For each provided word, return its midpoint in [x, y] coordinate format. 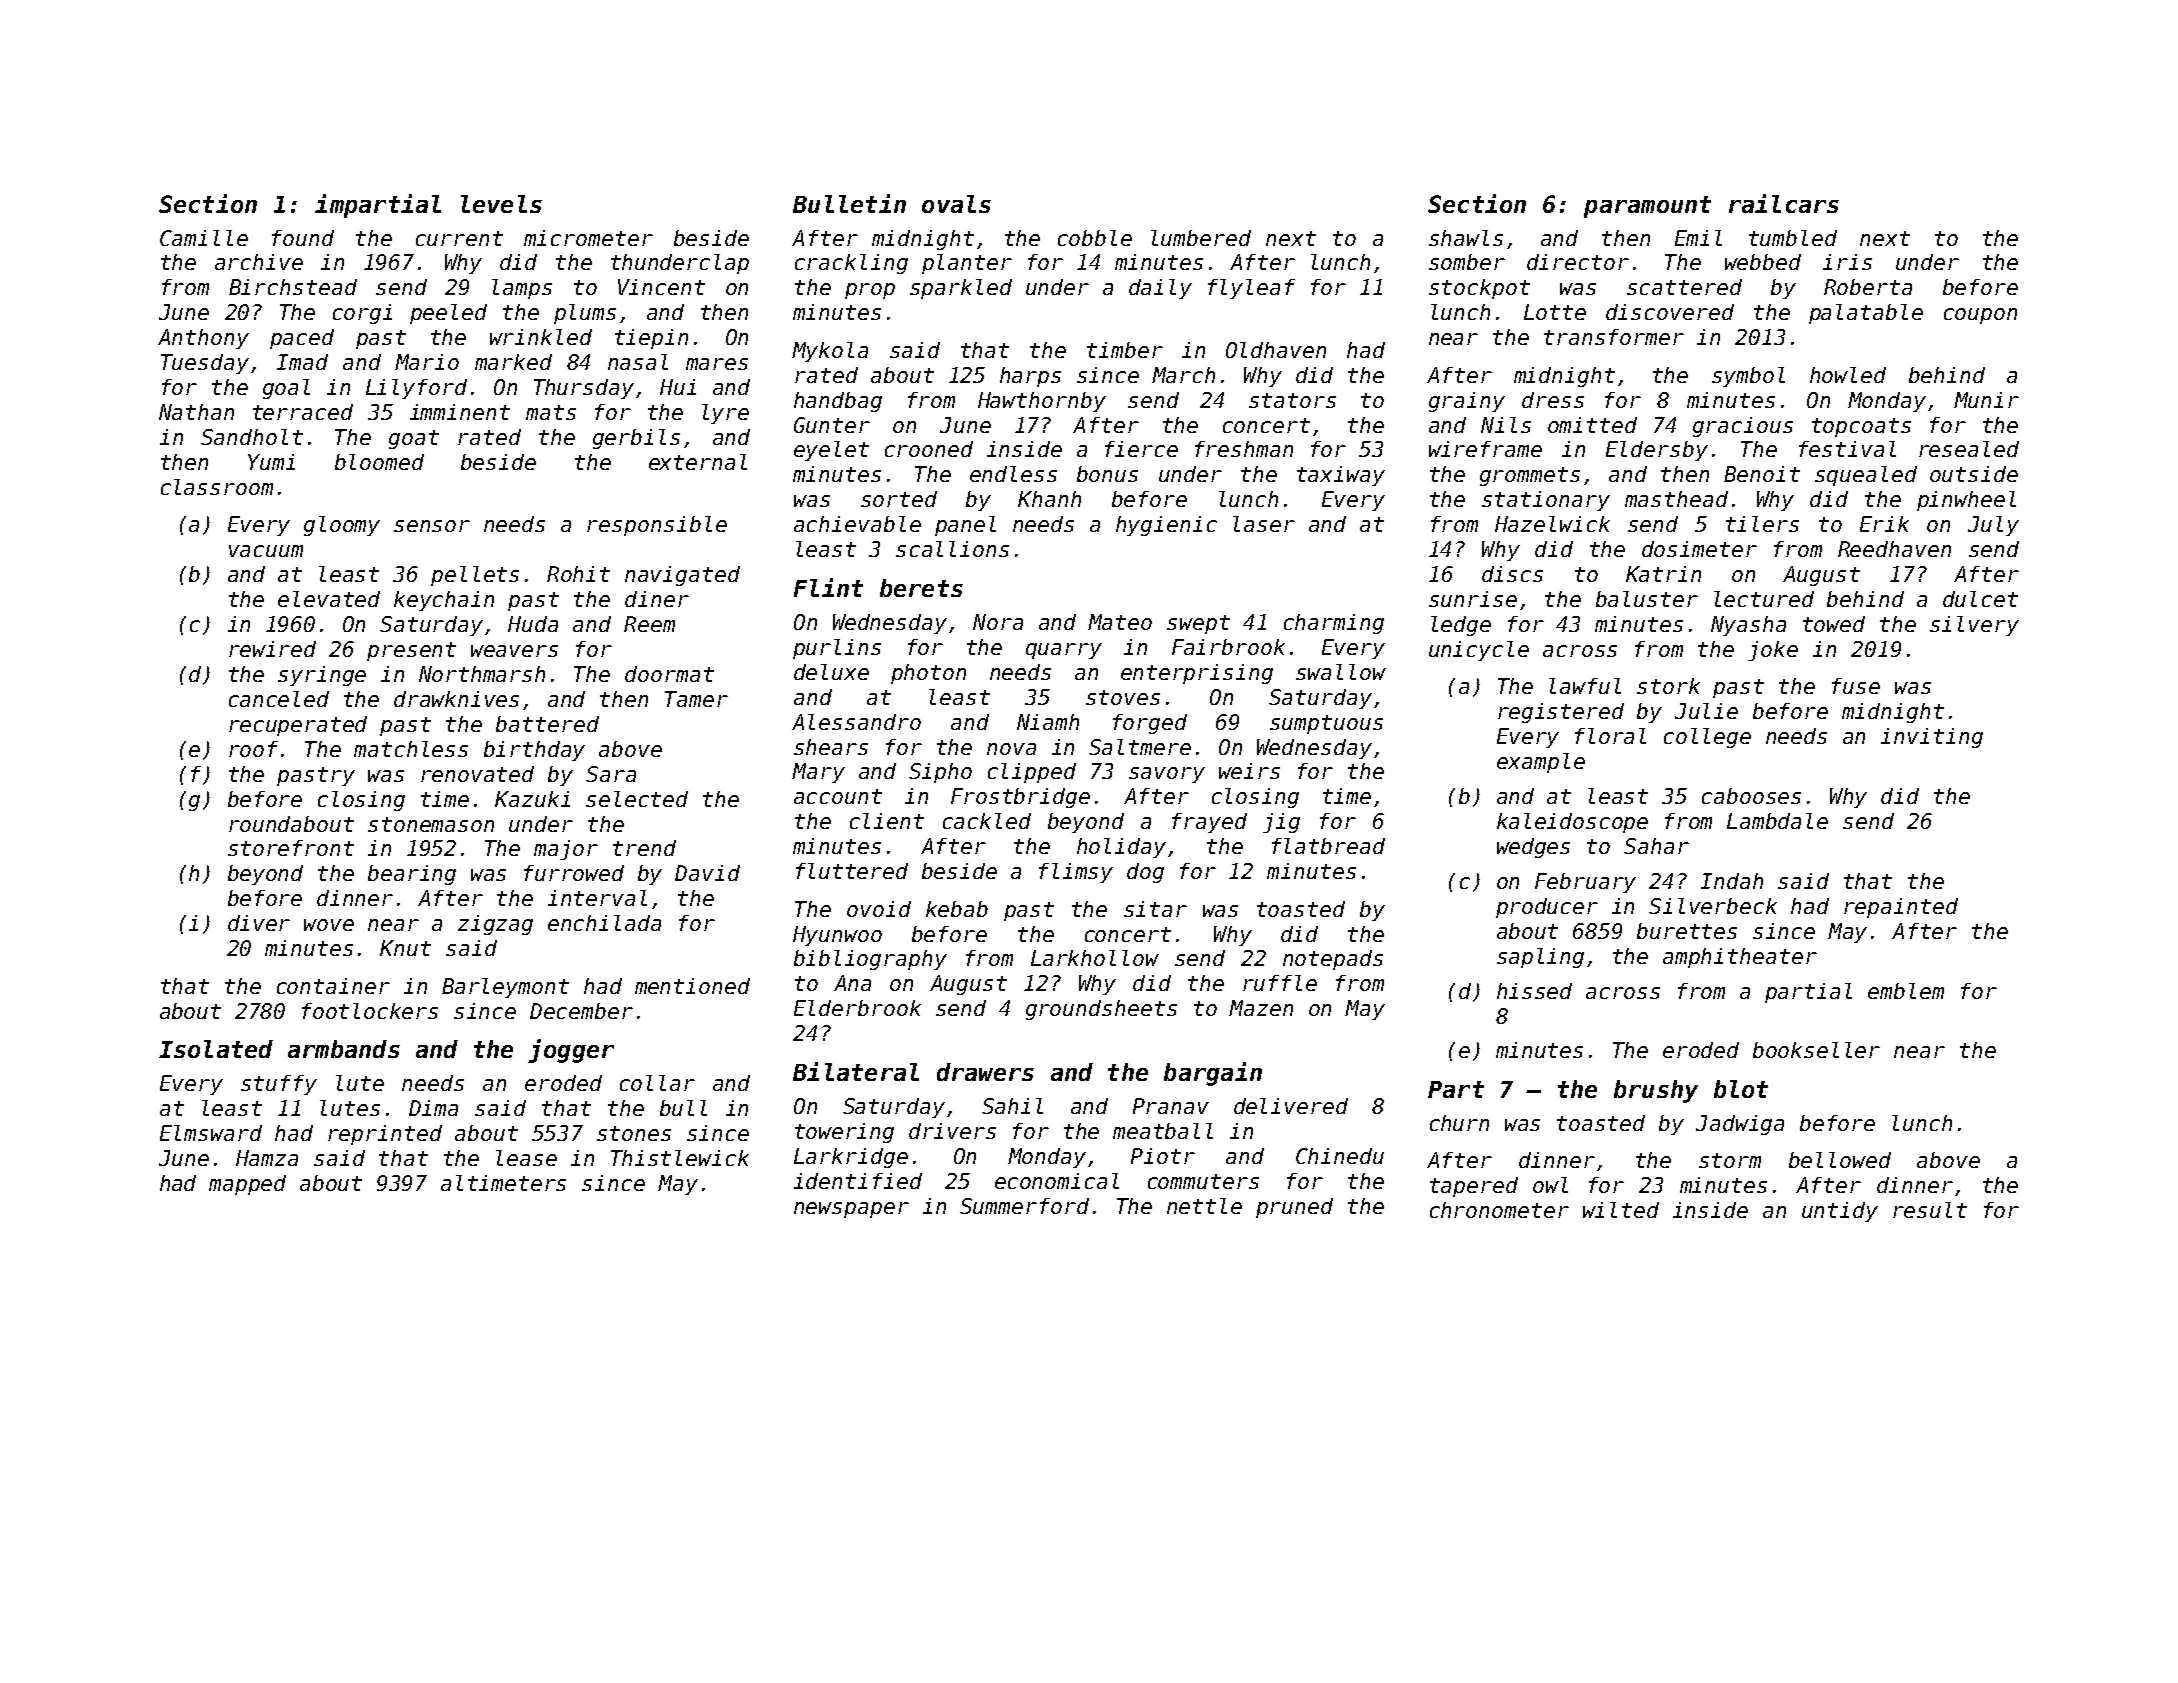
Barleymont [505, 988]
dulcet [1980, 599]
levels [501, 204]
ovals [956, 204]
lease [526, 1158]
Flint [828, 587]
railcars [1784, 203]
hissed [1534, 991]
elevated [329, 599]
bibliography [870, 960]
